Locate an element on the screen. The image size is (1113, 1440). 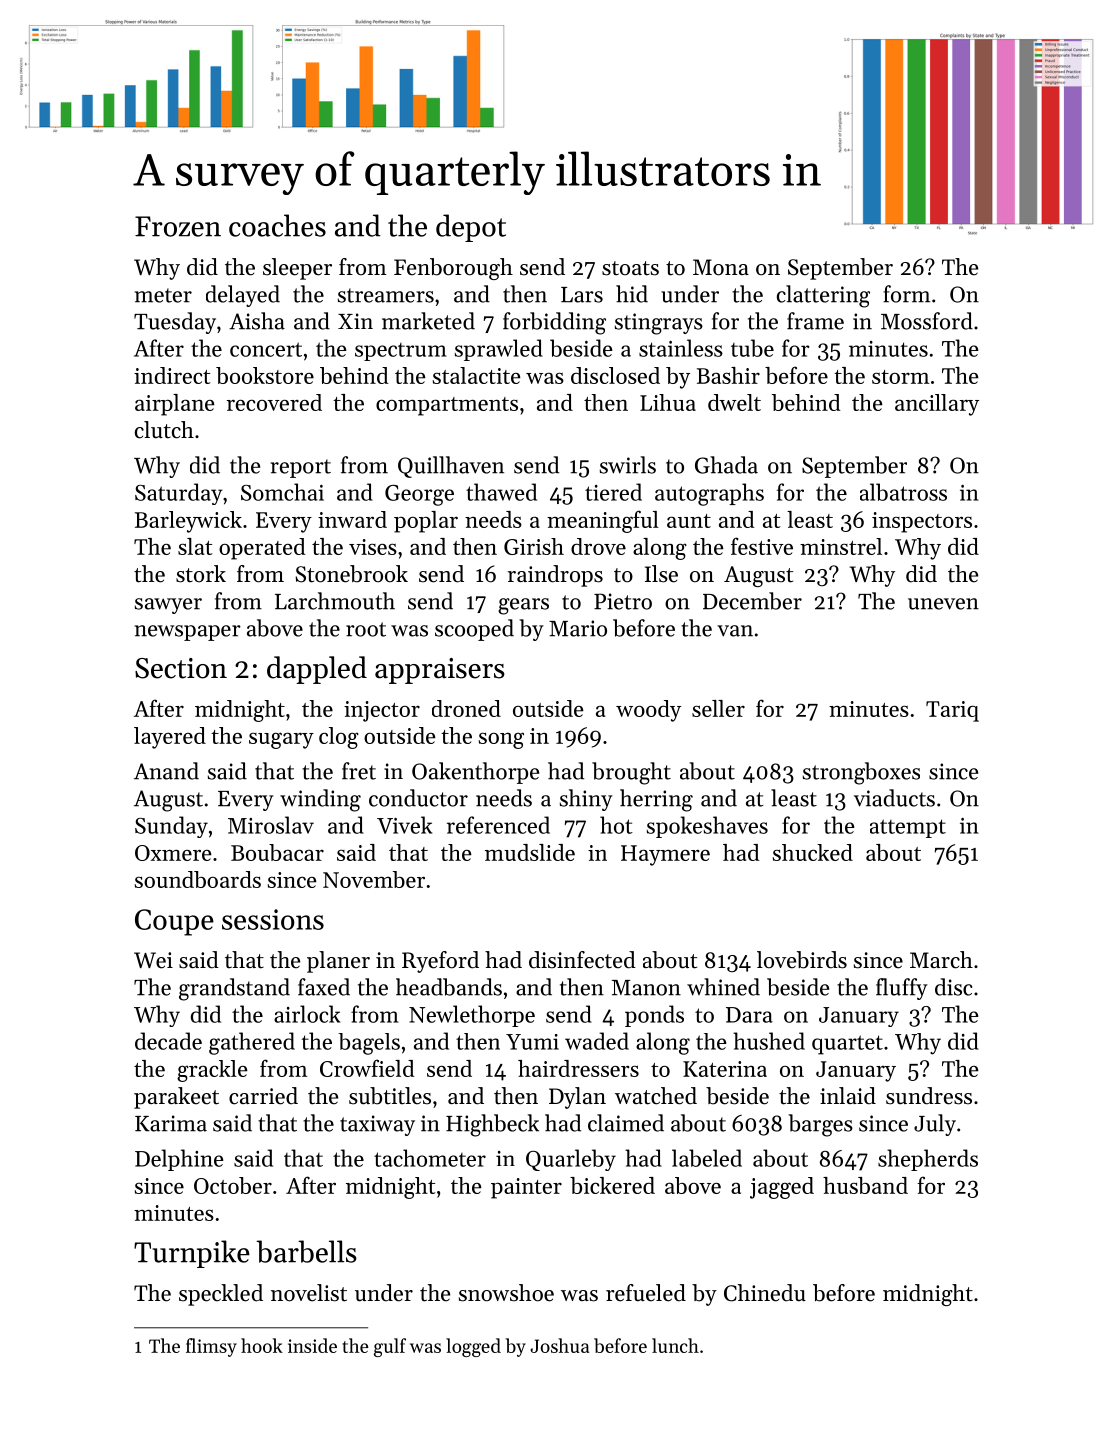
quartet is located at coordinates (847, 1045).
